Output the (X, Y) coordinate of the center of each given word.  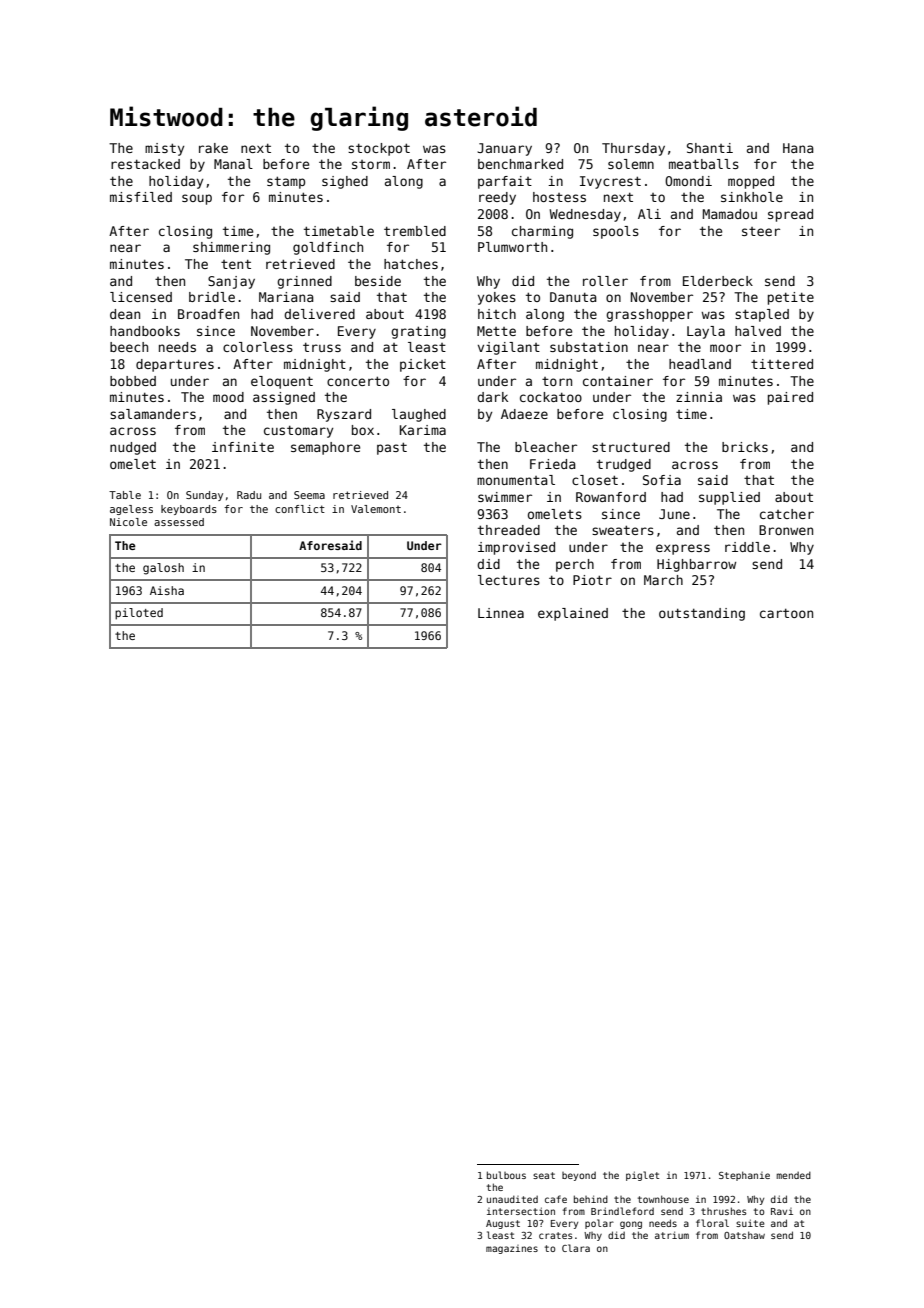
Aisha (167, 590)
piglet (642, 1176)
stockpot (379, 149)
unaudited (512, 1199)
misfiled (141, 197)
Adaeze (524, 414)
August (503, 1224)
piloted (139, 614)
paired (790, 398)
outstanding (702, 614)
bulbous (506, 1175)
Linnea (501, 613)
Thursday (633, 149)
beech (129, 347)
